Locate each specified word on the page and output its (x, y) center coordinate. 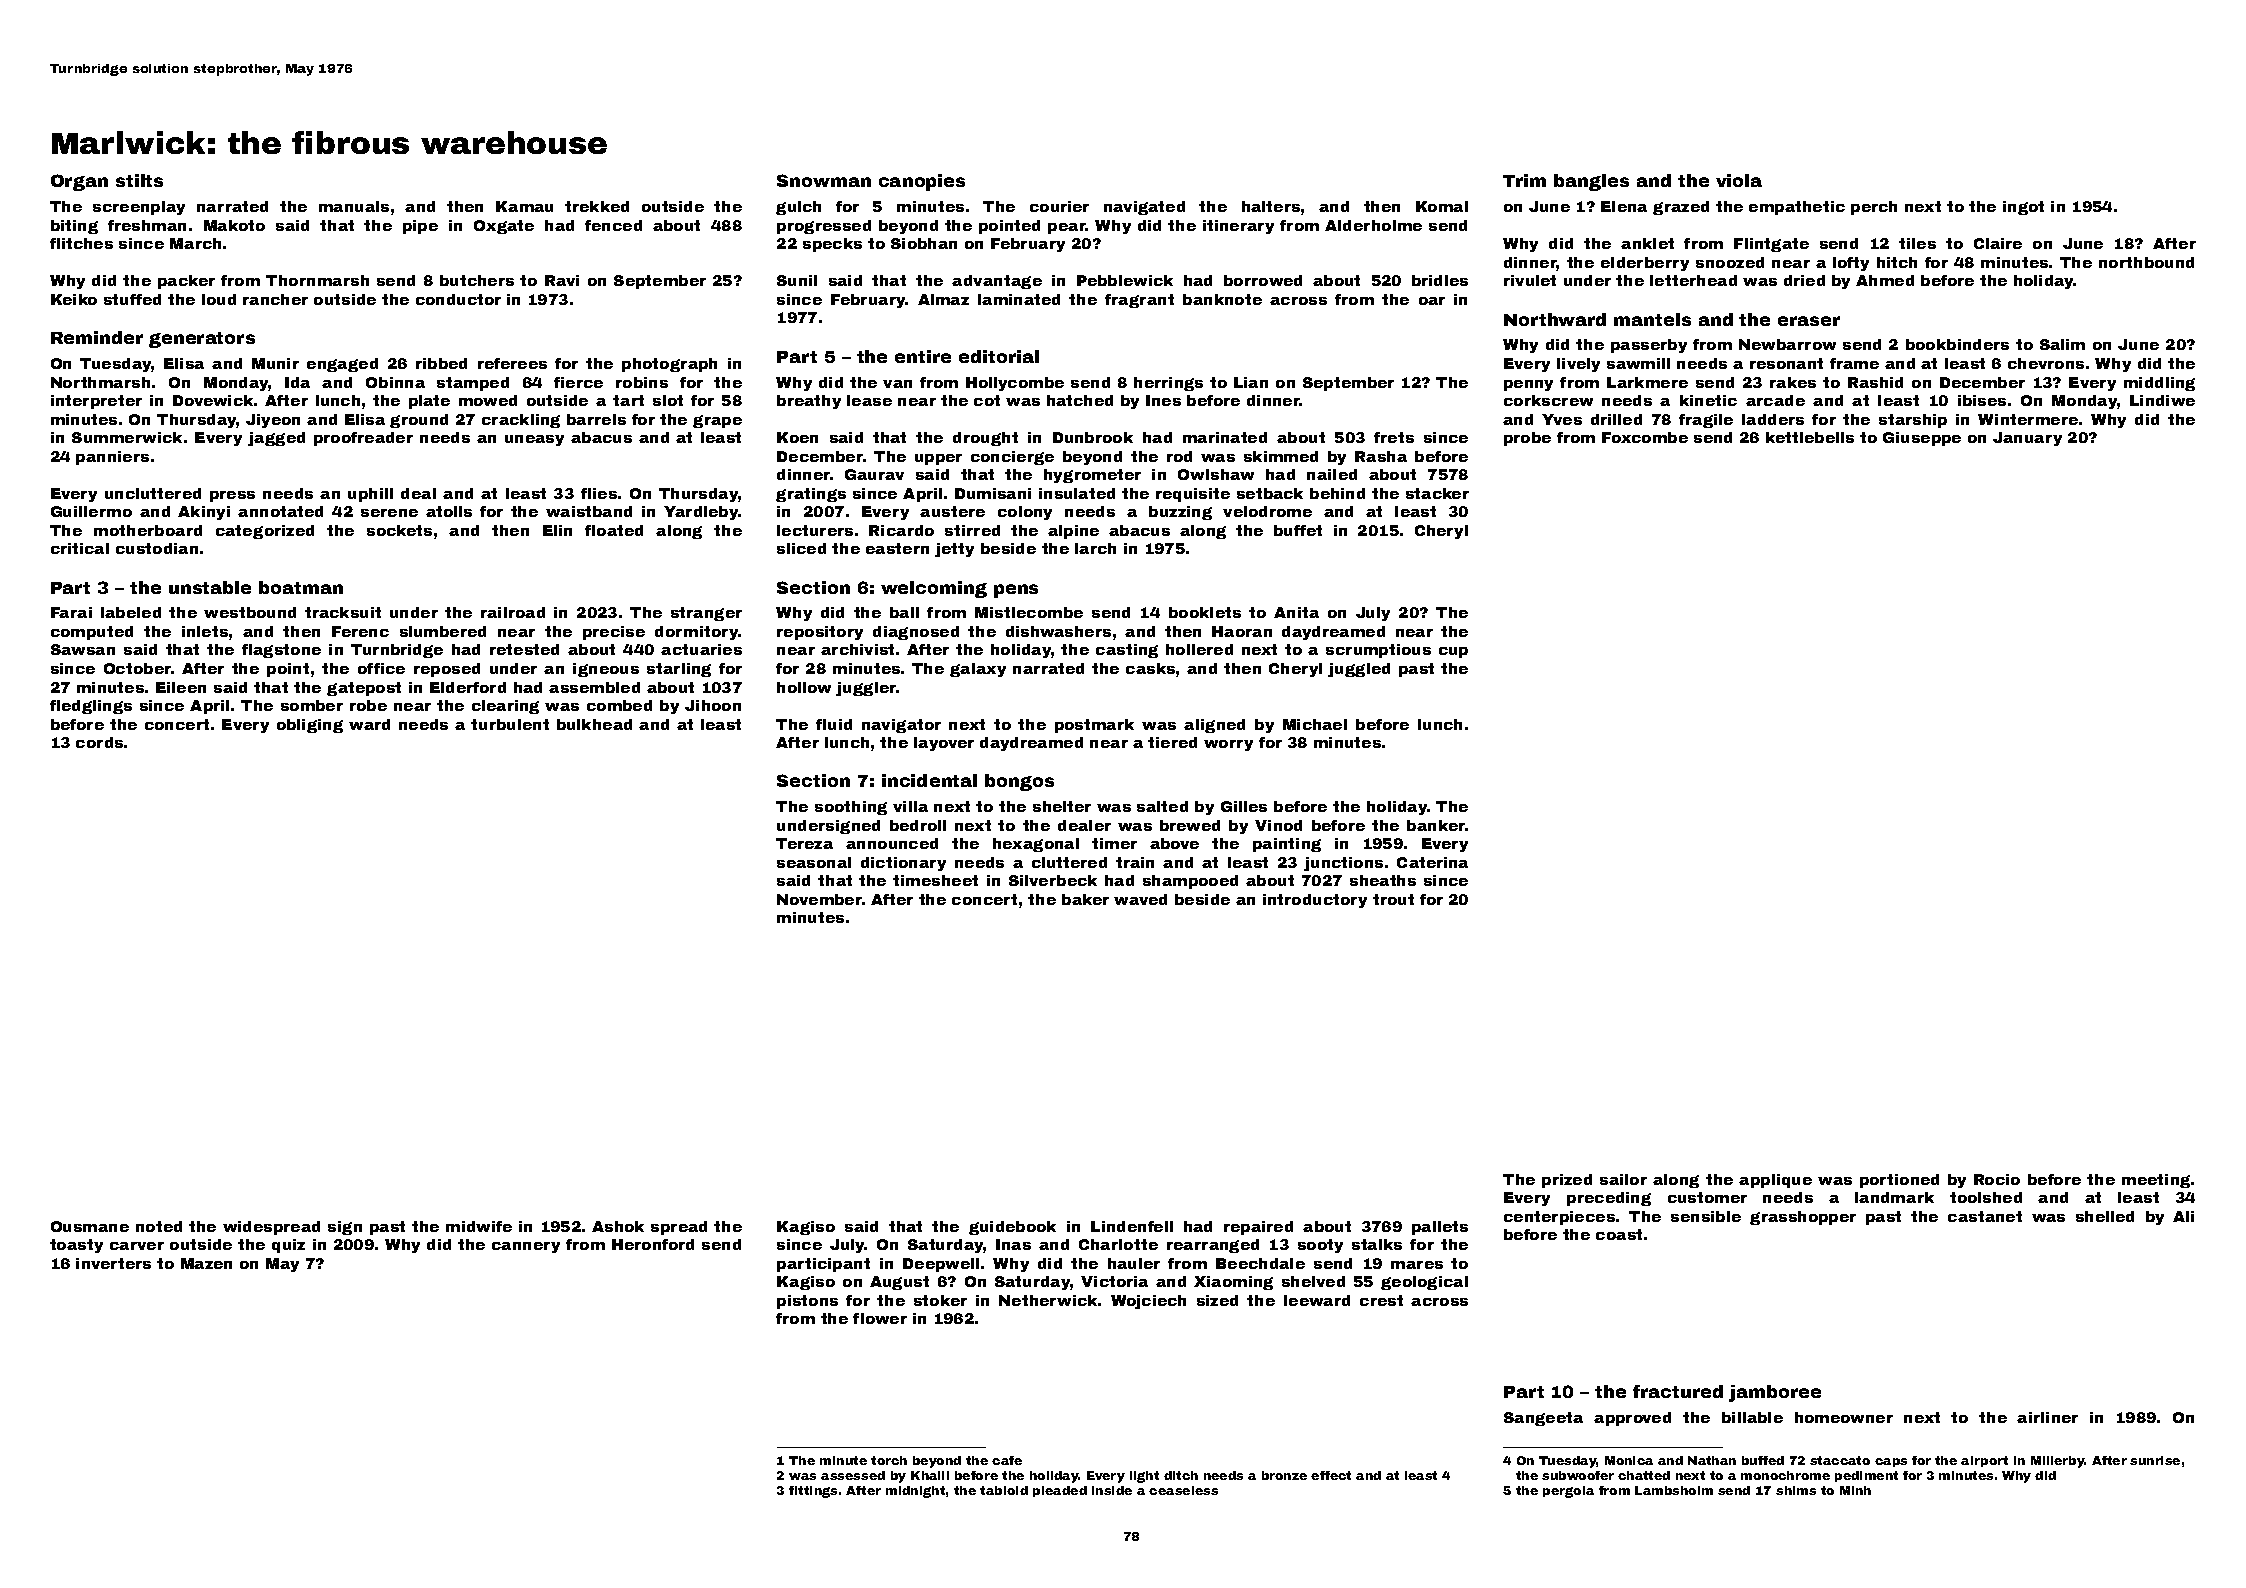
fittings (813, 1492)
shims (1796, 1490)
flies (599, 493)
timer (1114, 843)
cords (99, 742)
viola (1739, 180)
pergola (1568, 1492)
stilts (139, 180)
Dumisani (993, 493)
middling (2159, 384)
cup (1453, 652)
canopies (922, 182)
